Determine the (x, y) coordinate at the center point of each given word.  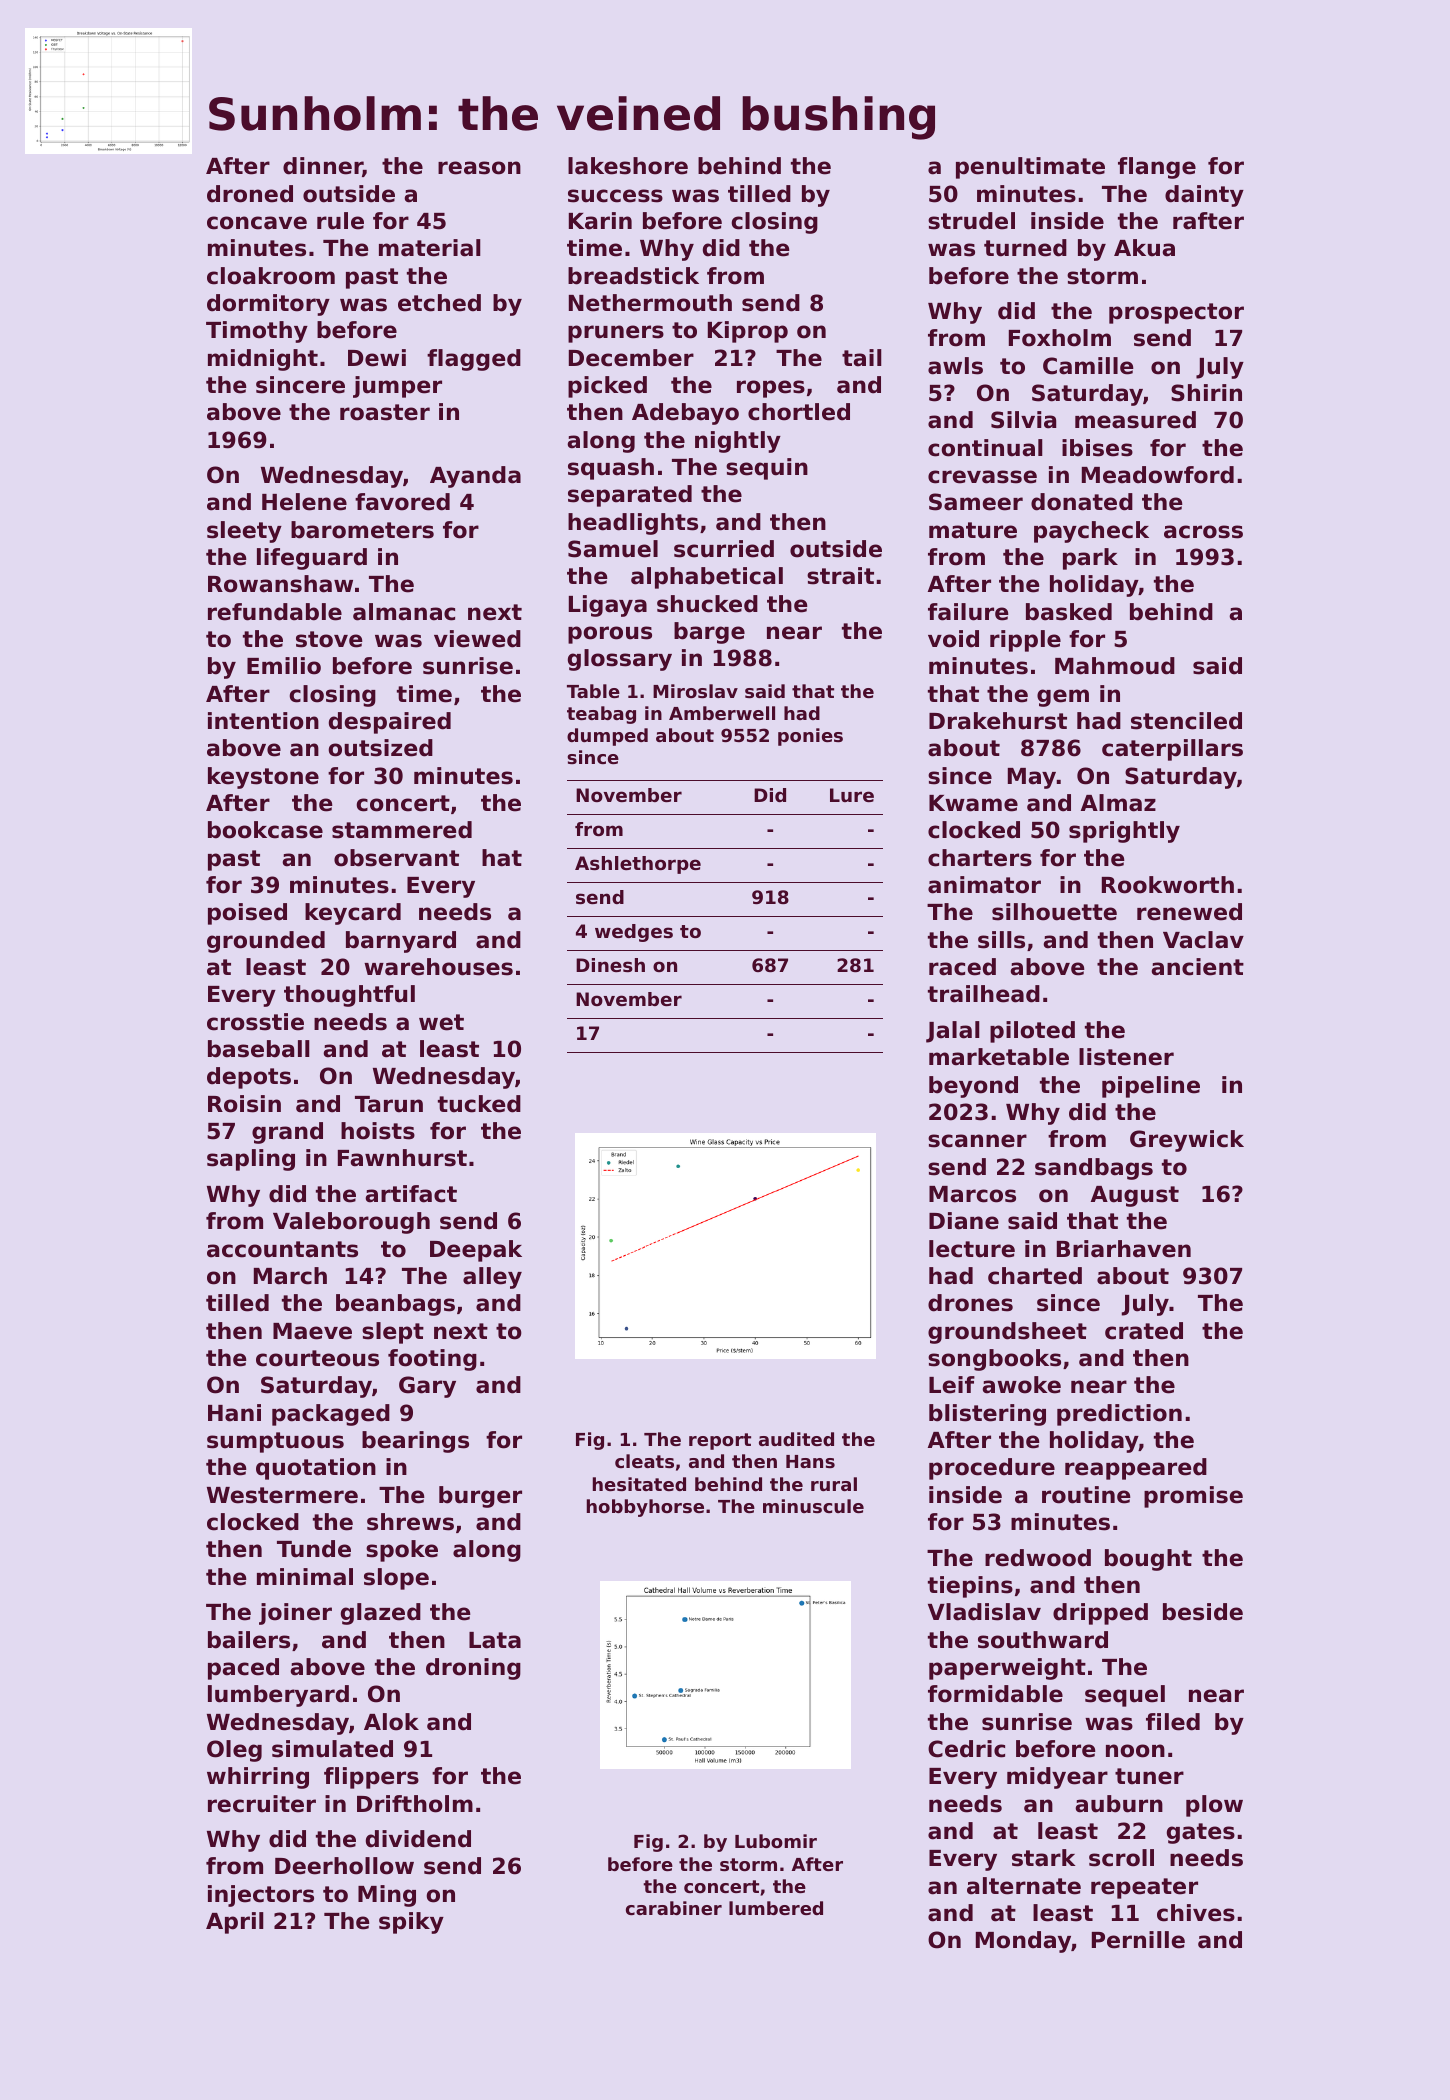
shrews (410, 1522)
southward (1043, 1640)
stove (329, 639)
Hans (810, 1461)
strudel (971, 221)
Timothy (257, 332)
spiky (411, 1923)
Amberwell (722, 713)
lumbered (776, 1908)
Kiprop (748, 332)
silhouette (1054, 912)
